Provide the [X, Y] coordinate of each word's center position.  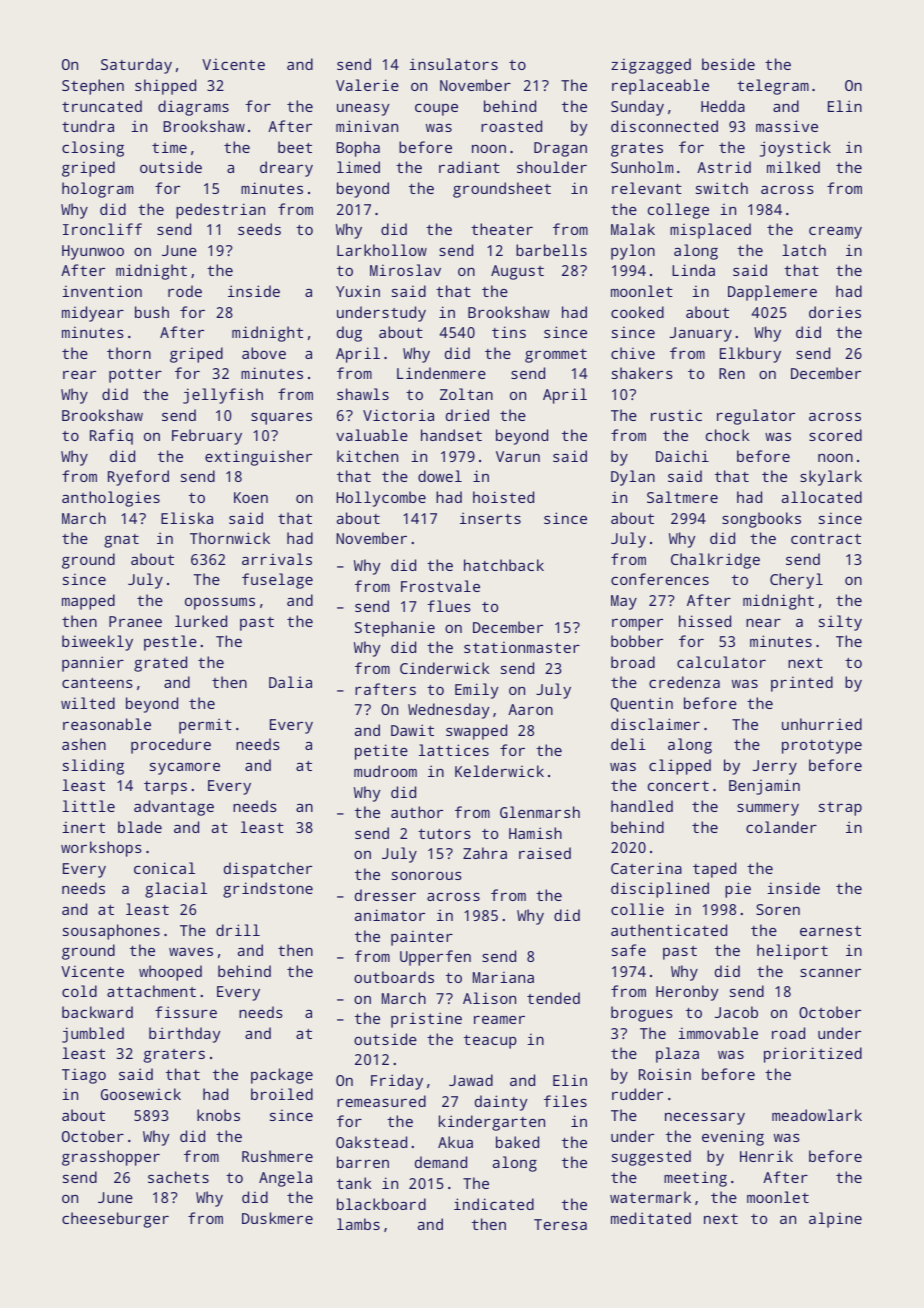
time [169, 147]
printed [802, 684]
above [264, 353]
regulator [756, 417]
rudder [637, 1094]
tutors [444, 834]
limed [358, 167]
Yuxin [358, 291]
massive [787, 126]
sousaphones [111, 932]
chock [727, 435]
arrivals [277, 559]
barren [363, 1162]
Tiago [84, 1076]
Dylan [633, 478]
